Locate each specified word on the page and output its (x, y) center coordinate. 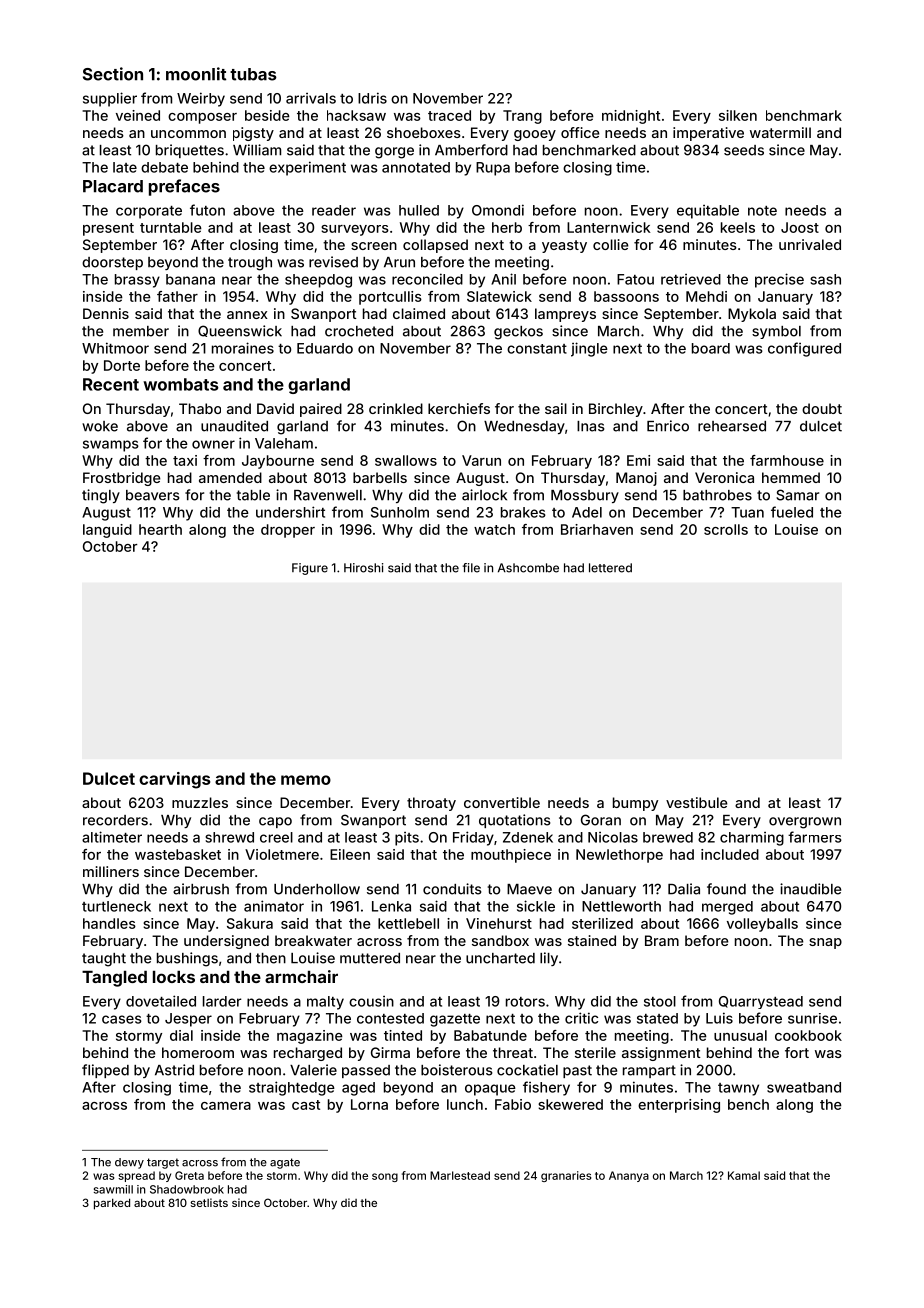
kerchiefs (459, 408)
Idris (372, 98)
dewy (129, 1163)
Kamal (744, 1175)
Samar (797, 495)
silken (738, 115)
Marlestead (460, 1175)
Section (113, 74)
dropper (288, 531)
